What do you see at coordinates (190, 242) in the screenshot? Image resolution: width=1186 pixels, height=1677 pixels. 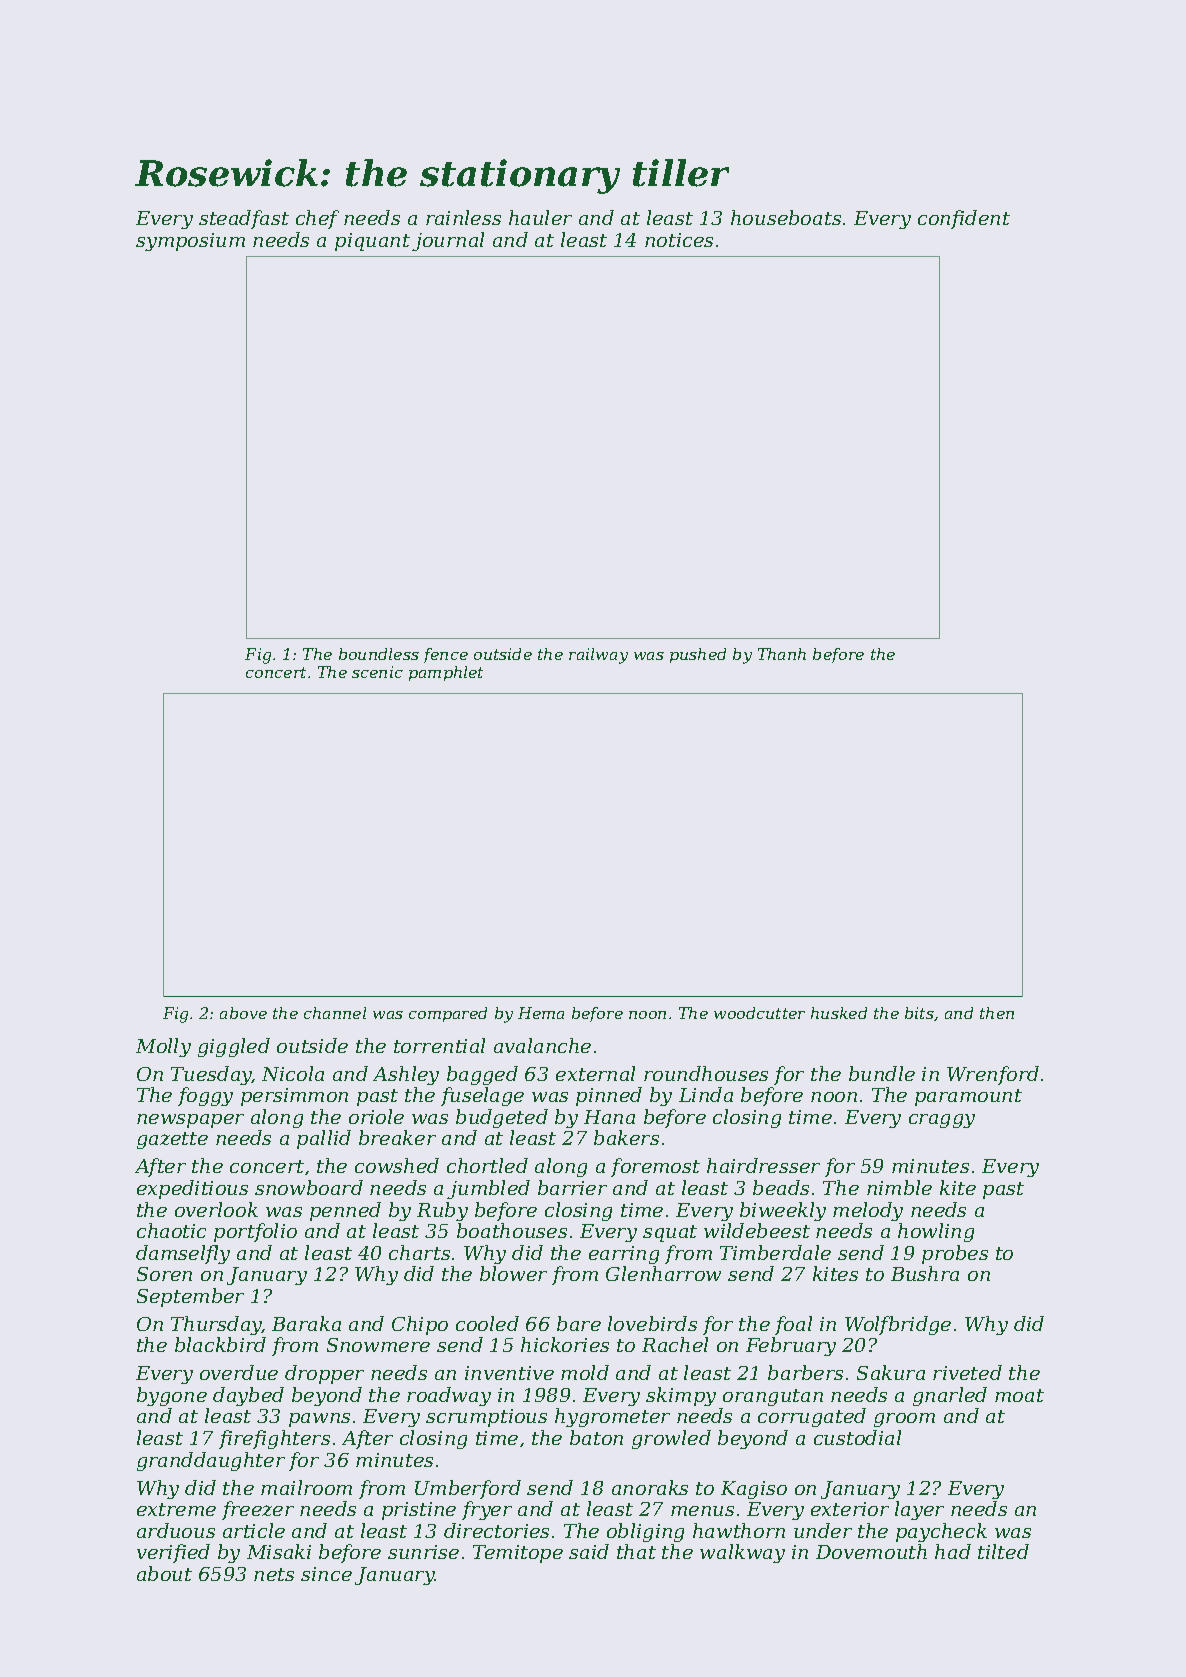 I see `symposium` at bounding box center [190, 242].
